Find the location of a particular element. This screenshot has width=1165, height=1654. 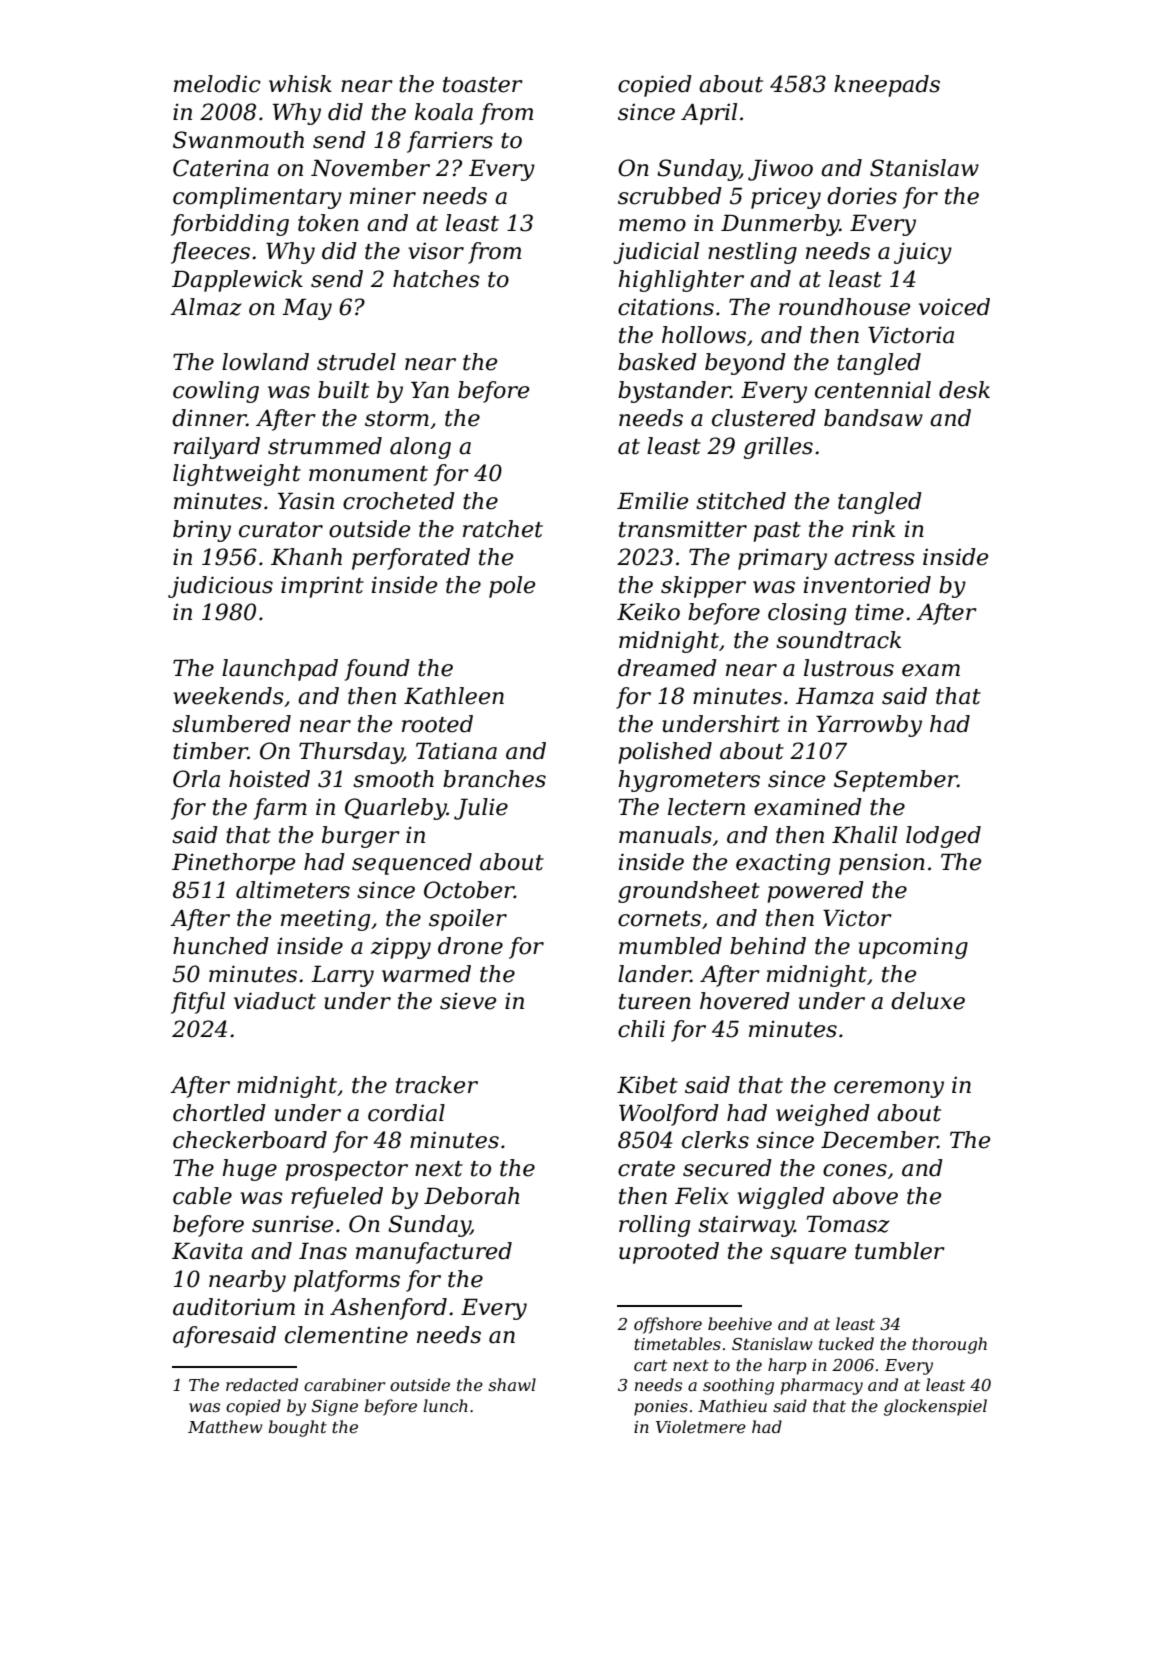

judicial is located at coordinates (656, 253).
